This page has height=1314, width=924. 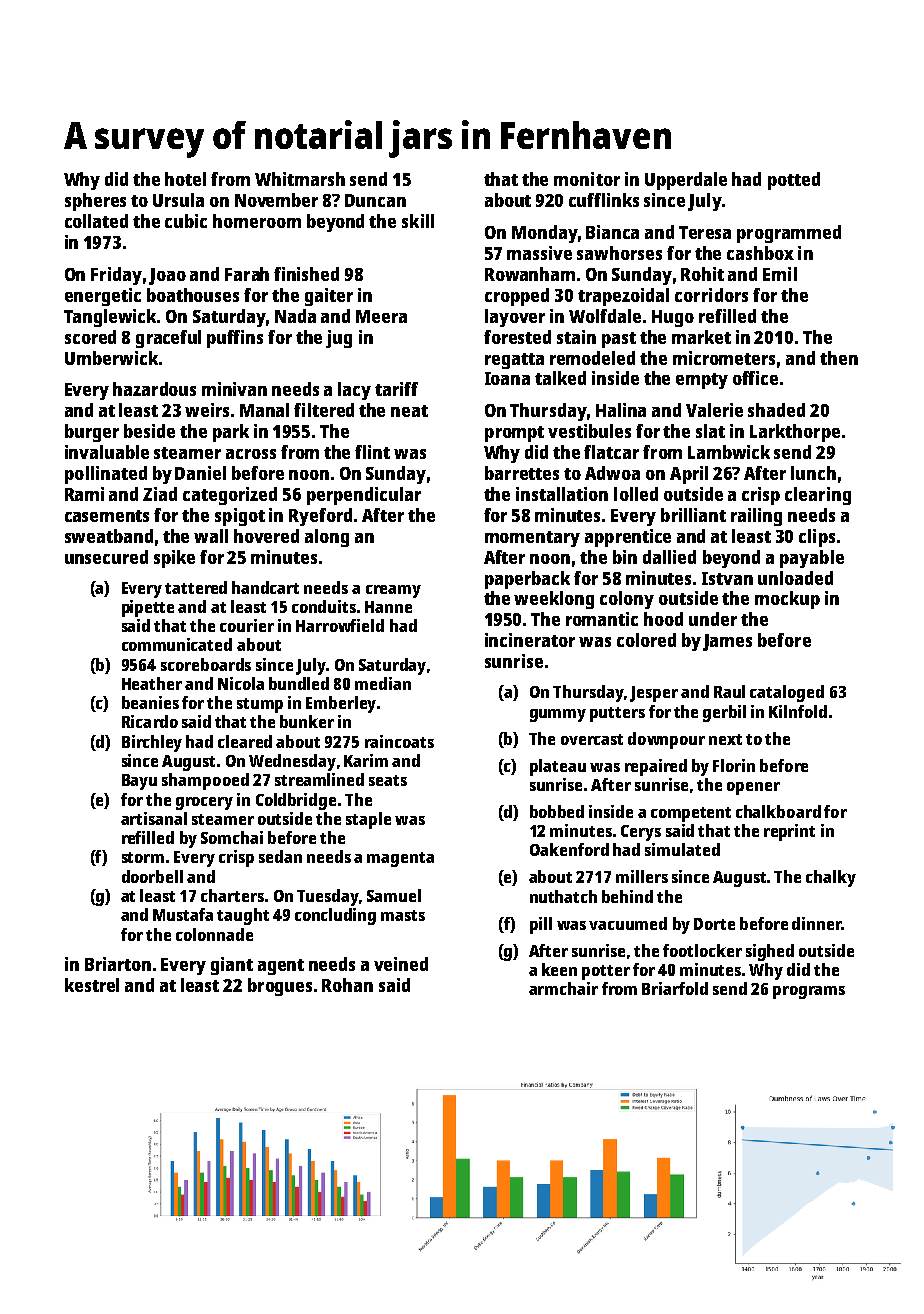 I want to click on pipette, so click(x=148, y=608).
